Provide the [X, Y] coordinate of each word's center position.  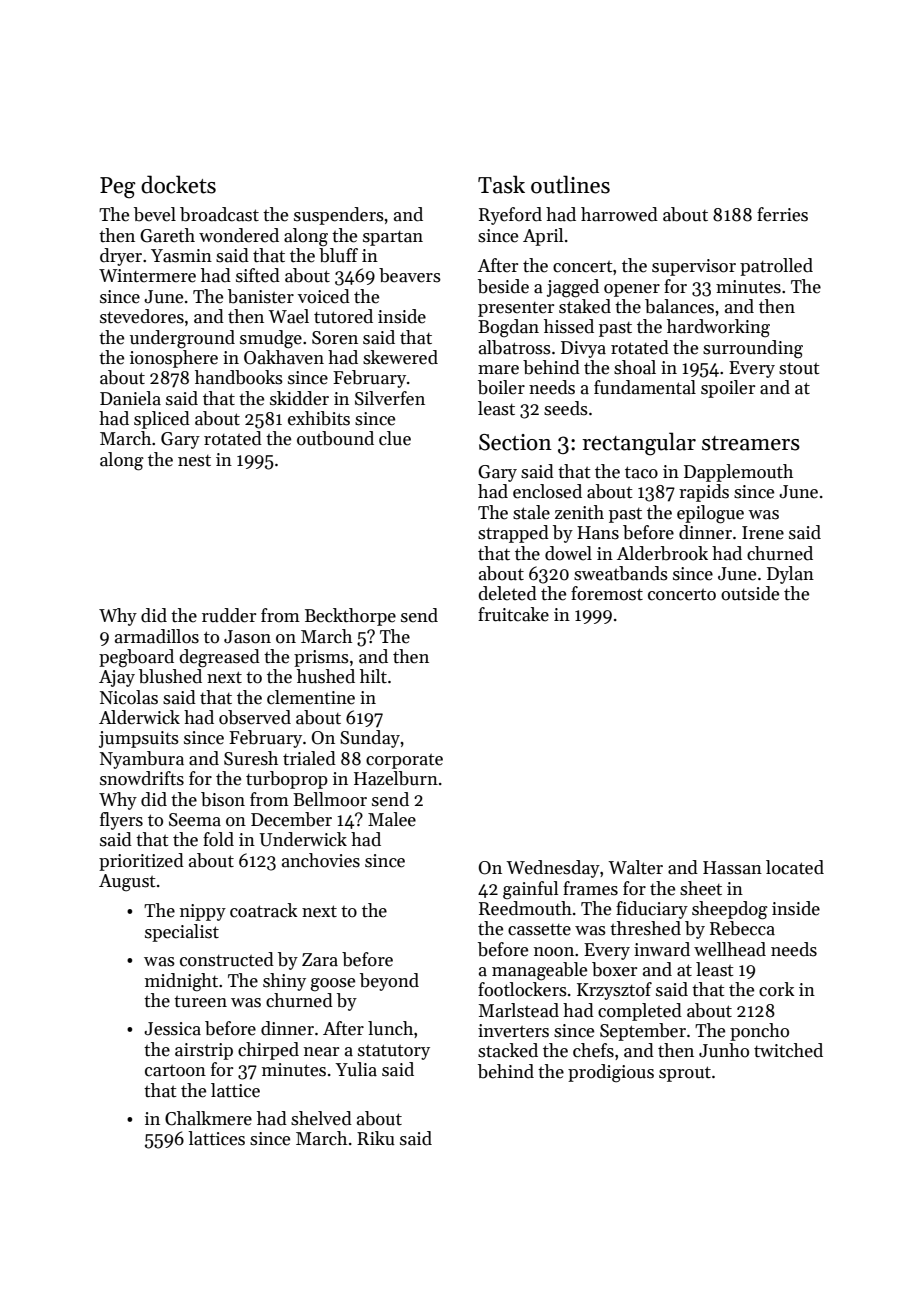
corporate [404, 761]
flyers [121, 821]
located [795, 867]
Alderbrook [662, 553]
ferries [782, 214]
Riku [376, 1138]
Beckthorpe [350, 617]
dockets [178, 184]
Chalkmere [208, 1118]
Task [501, 184]
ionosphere [174, 359]
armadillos [157, 636]
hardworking [718, 328]
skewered [400, 357]
